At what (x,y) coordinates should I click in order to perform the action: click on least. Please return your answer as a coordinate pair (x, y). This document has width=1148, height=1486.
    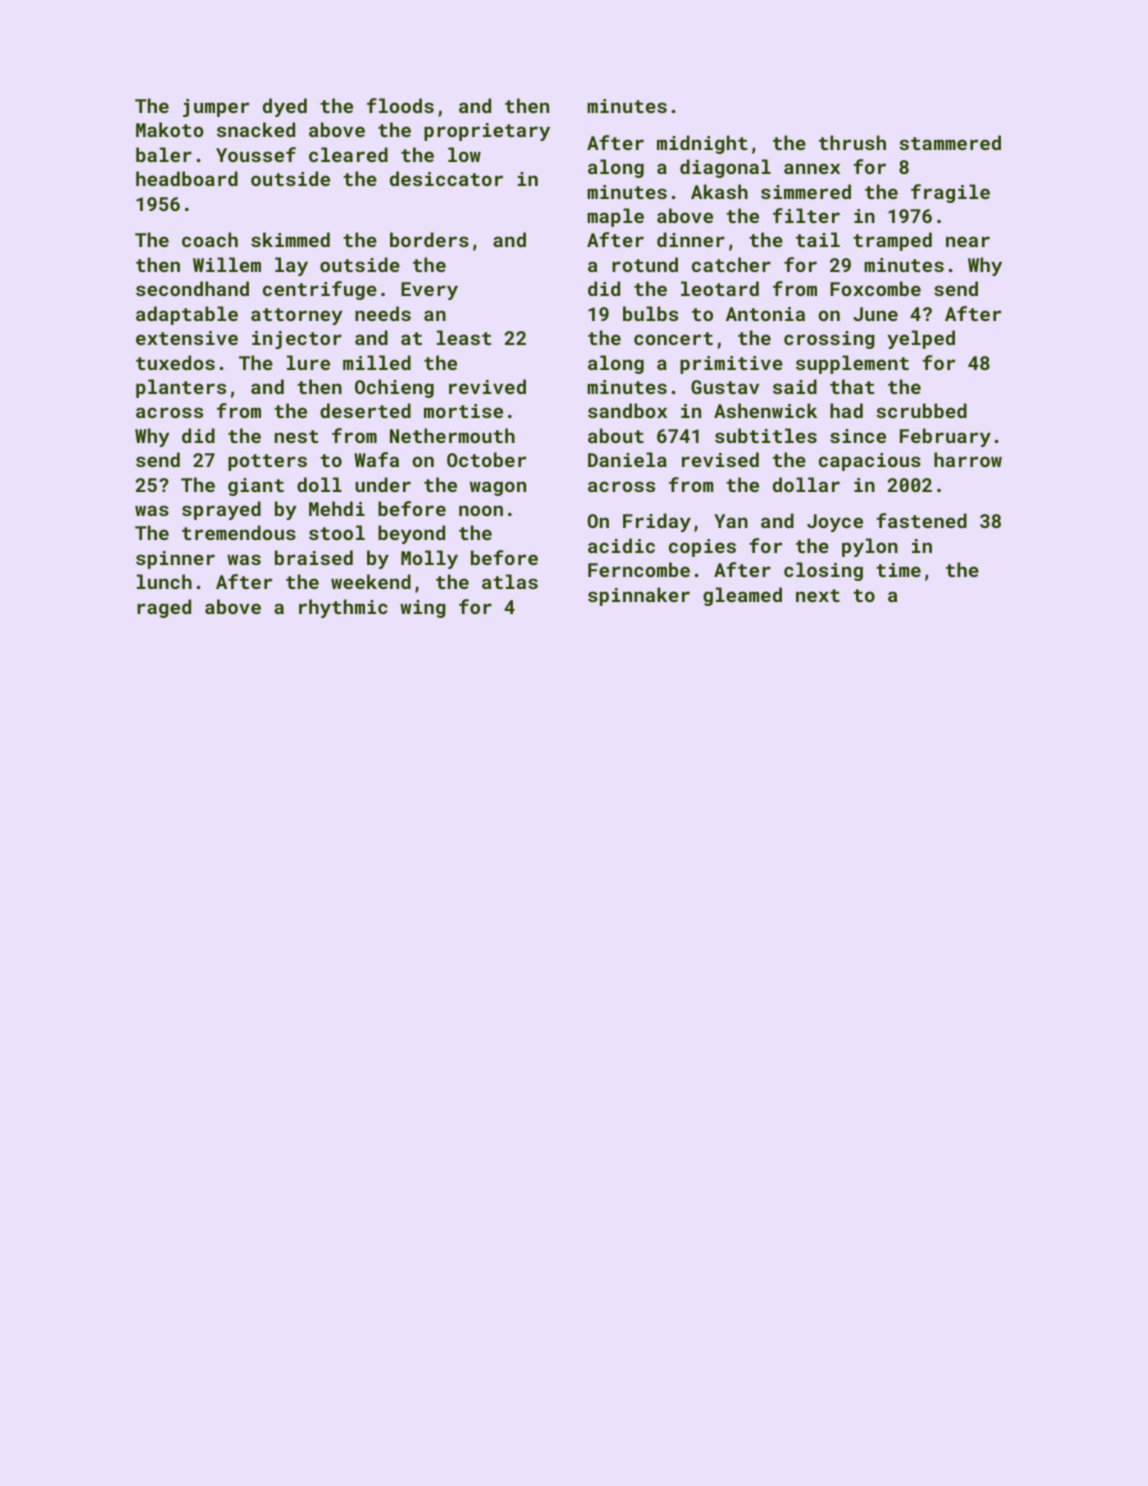
    Looking at the image, I should click on (464, 337).
